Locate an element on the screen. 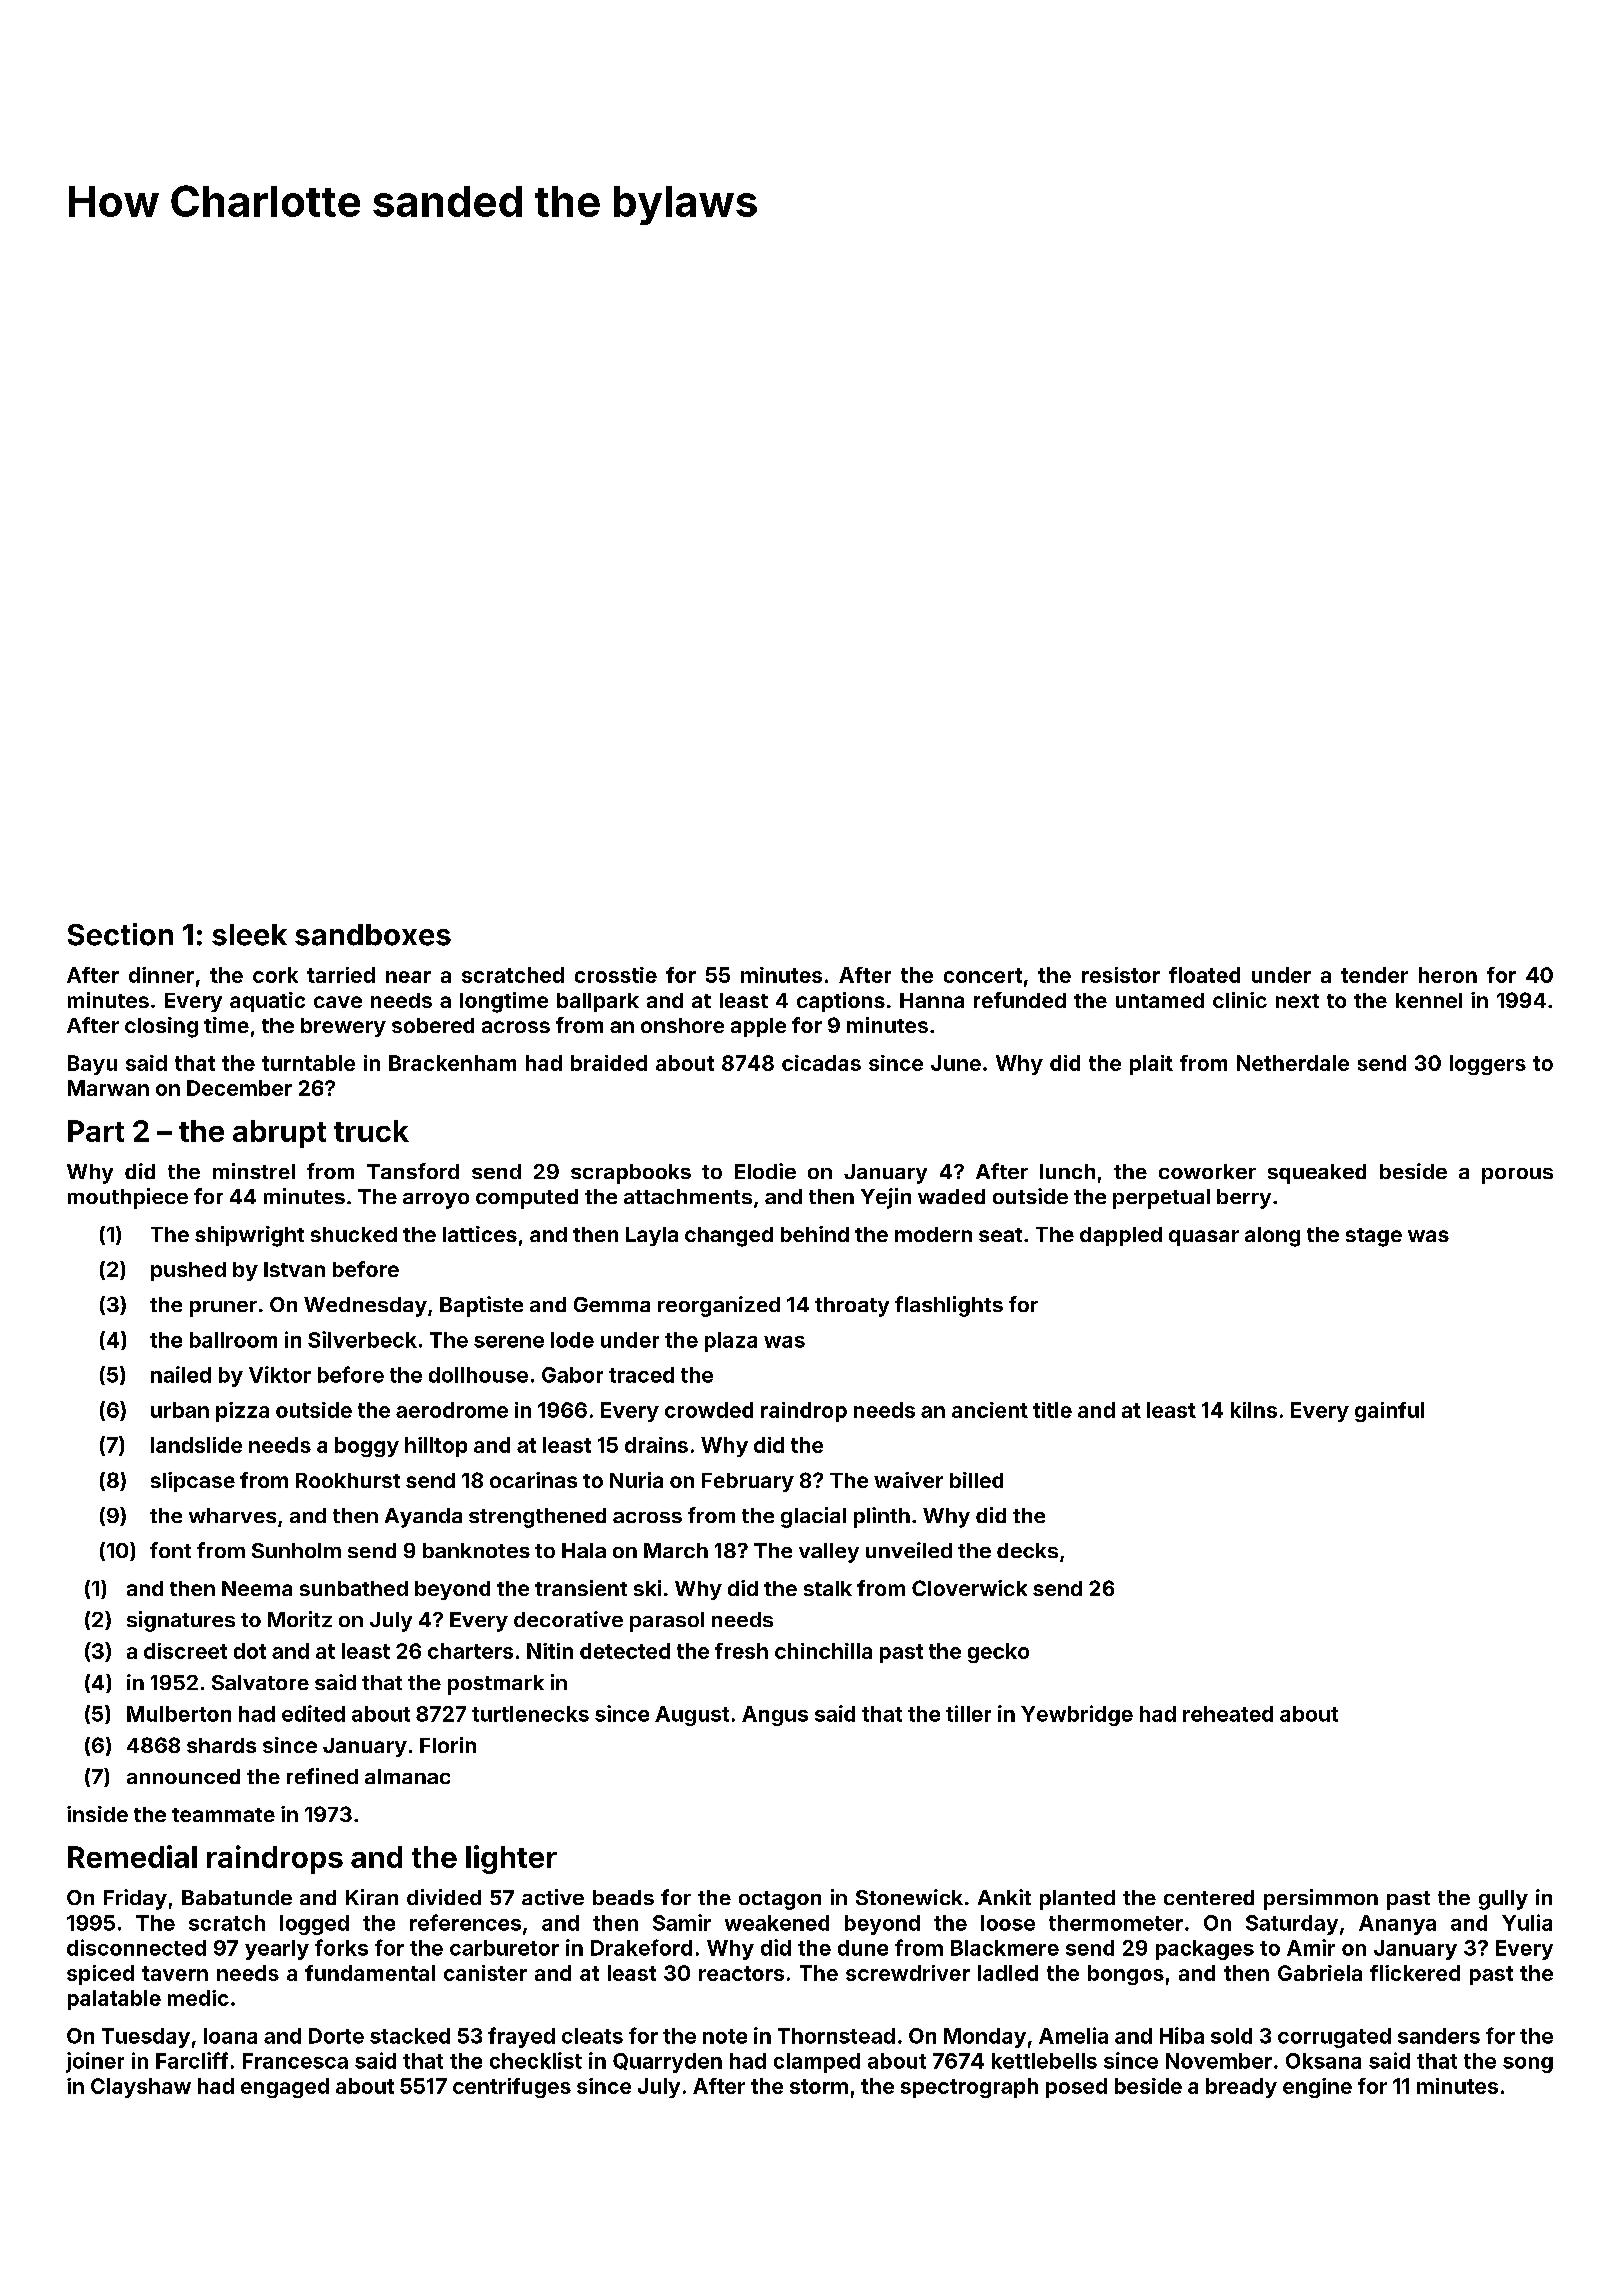 The image size is (1620, 2292). Netherdale is located at coordinates (1293, 1063).
